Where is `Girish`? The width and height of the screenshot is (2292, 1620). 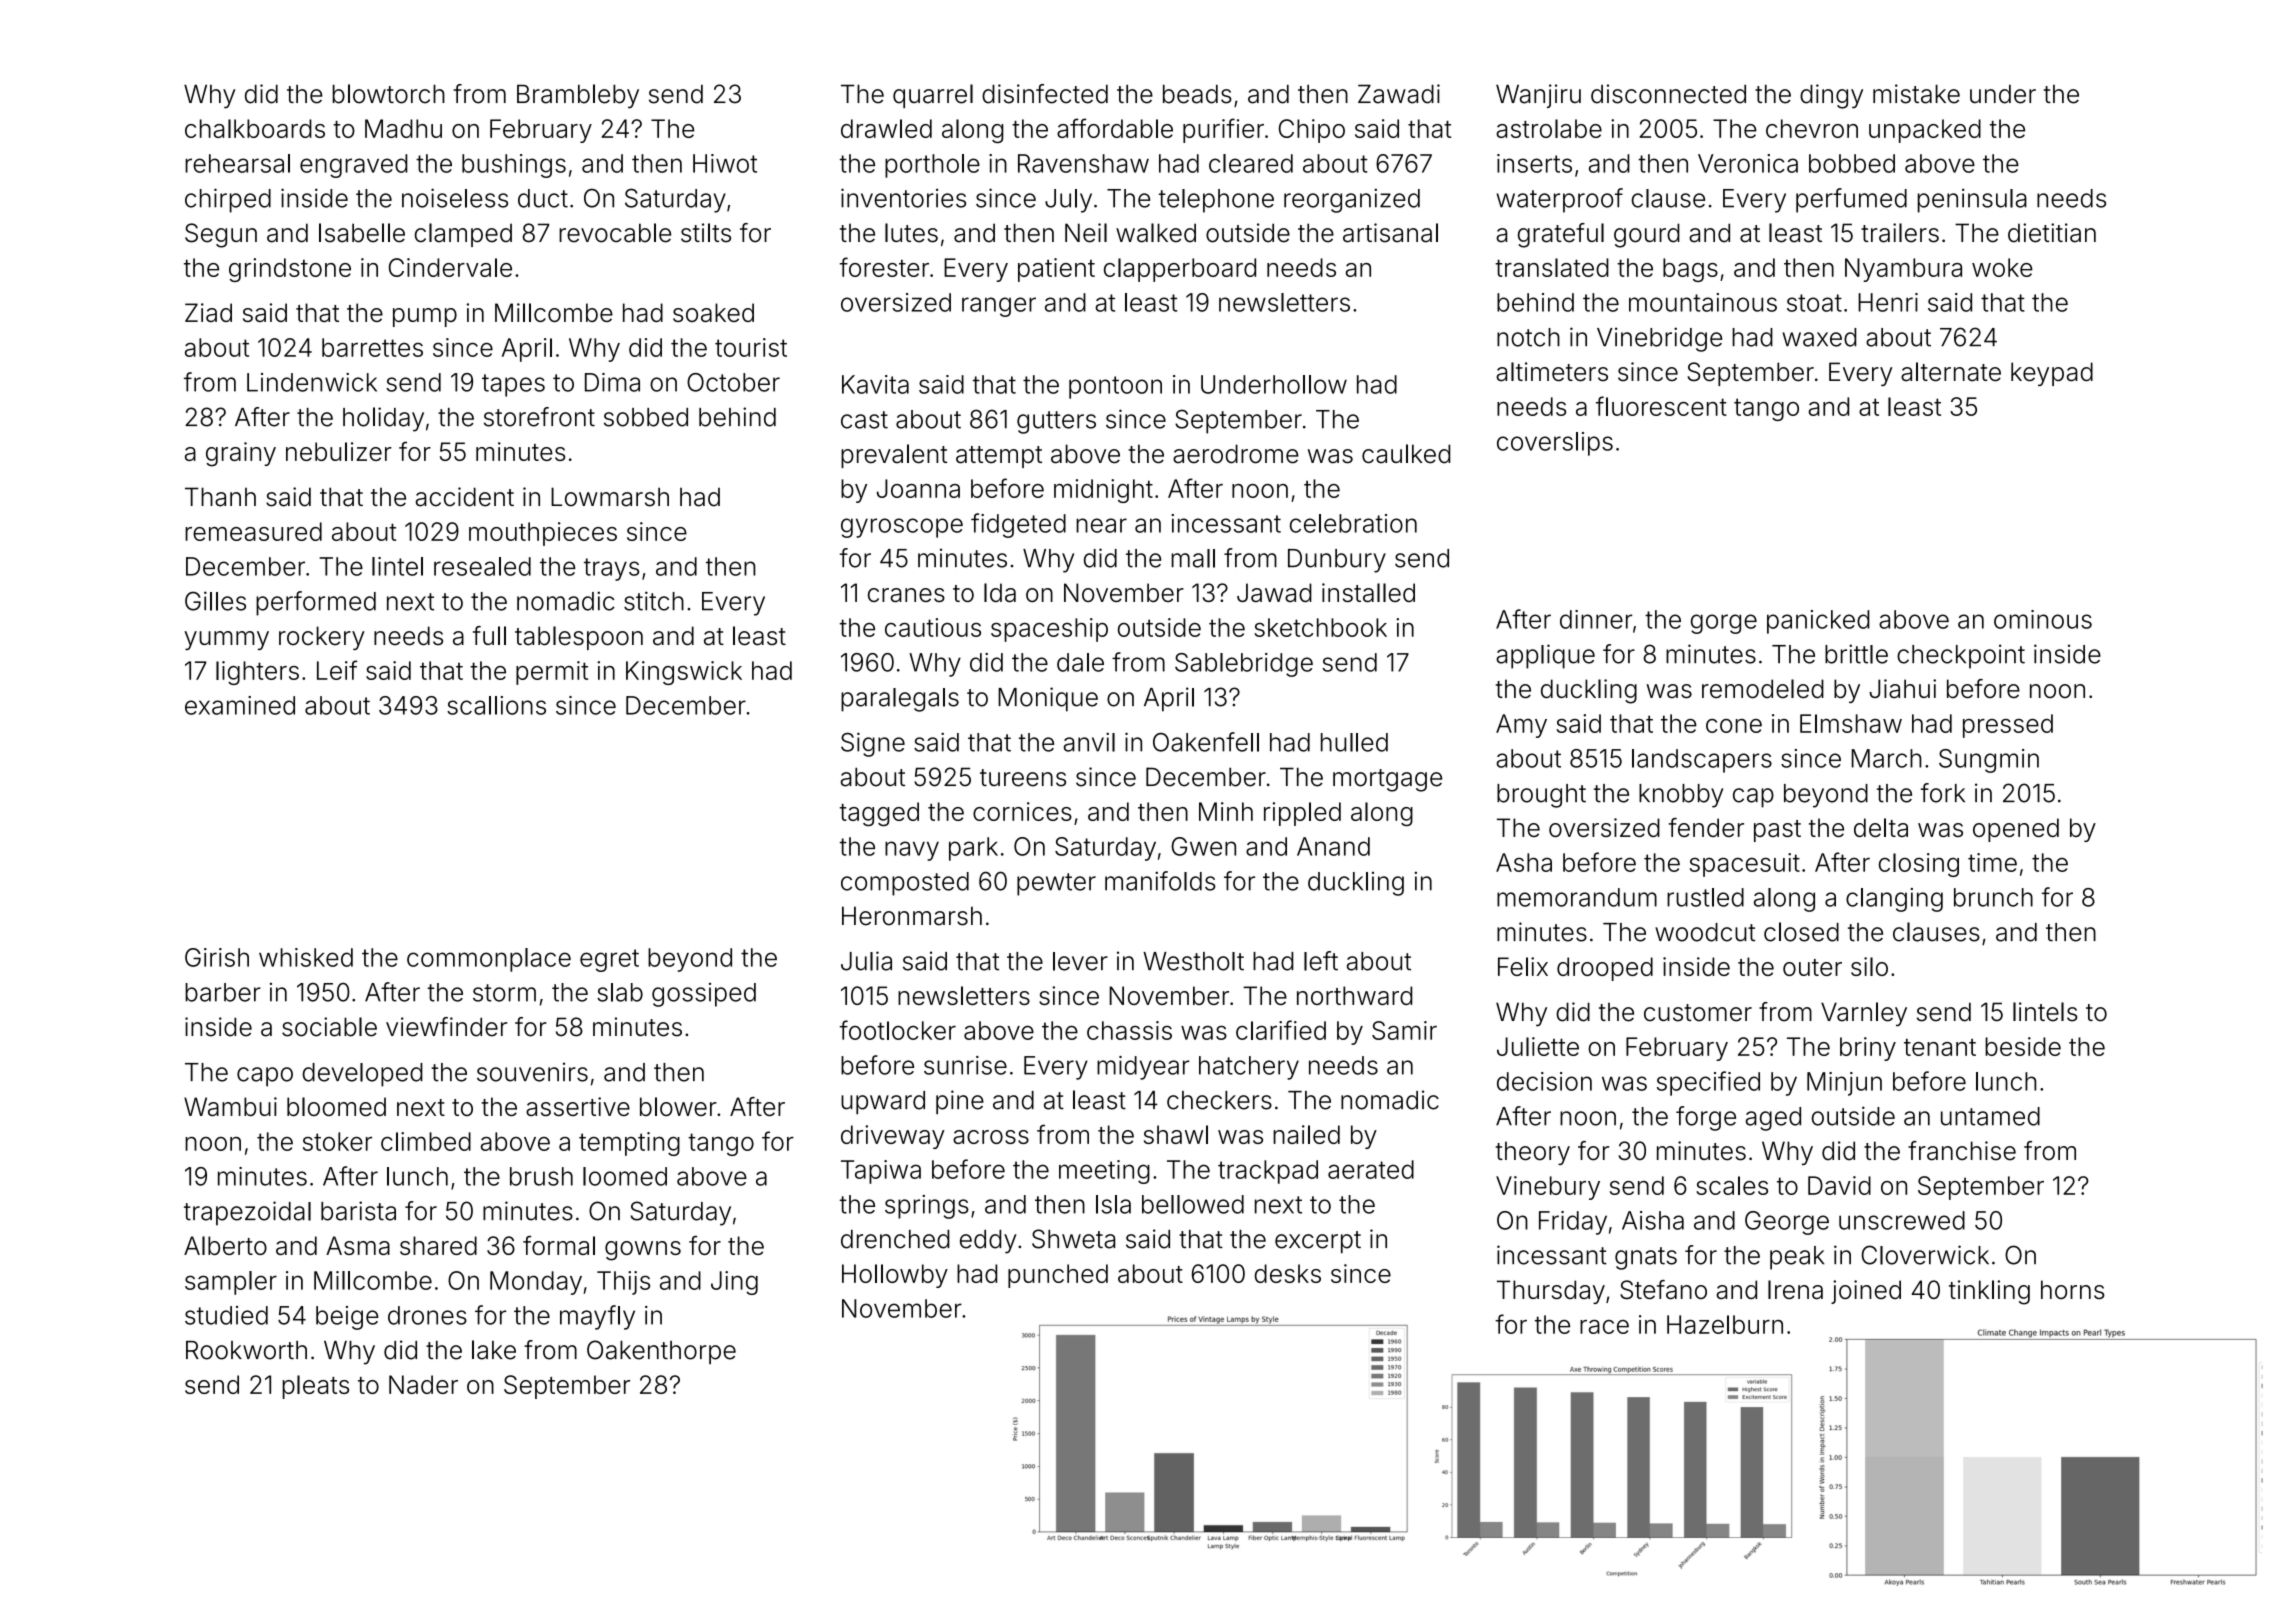 Girish is located at coordinates (217, 957).
